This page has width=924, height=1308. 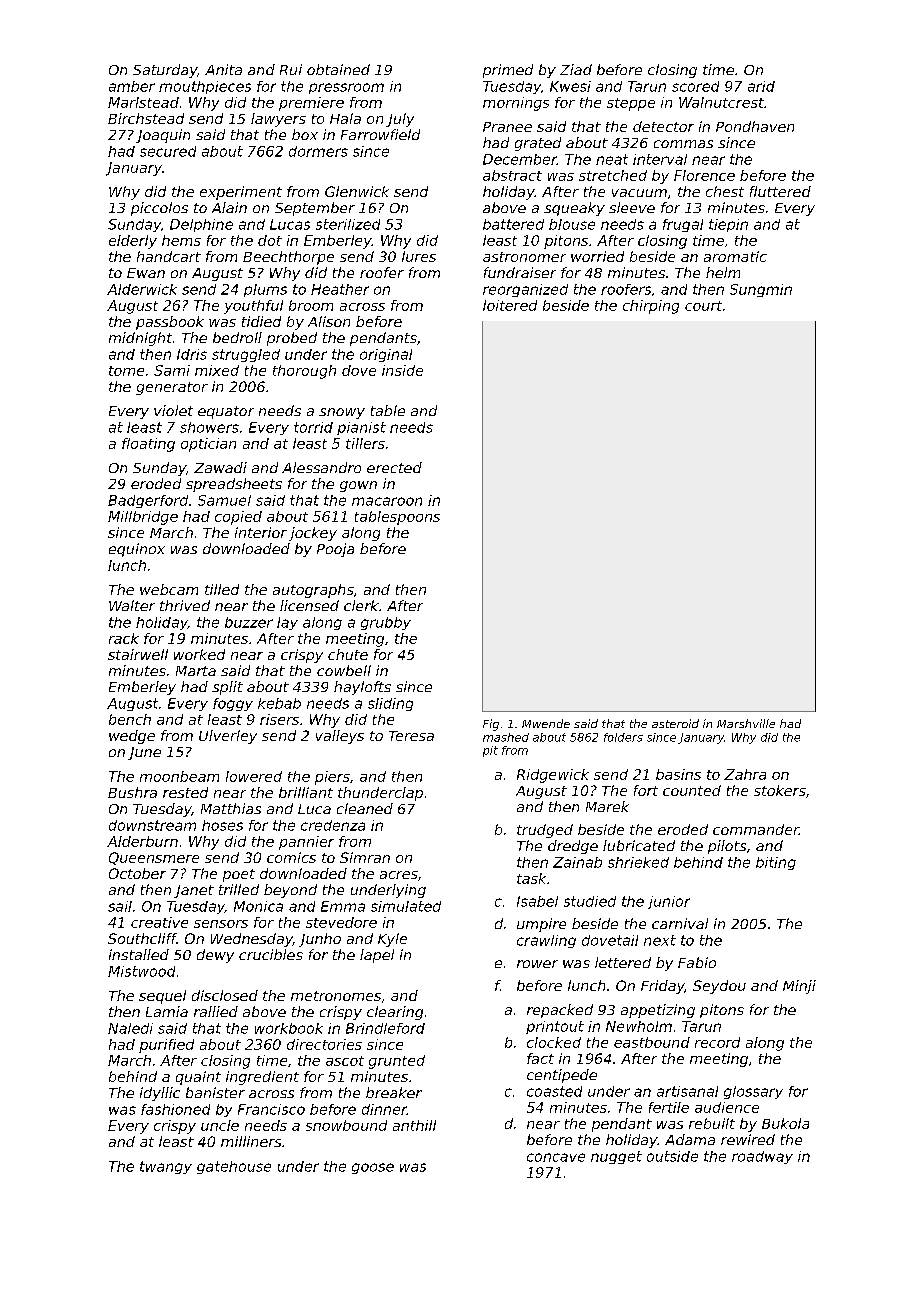 What do you see at coordinates (762, 1157) in the page?
I see `roadway` at bounding box center [762, 1157].
